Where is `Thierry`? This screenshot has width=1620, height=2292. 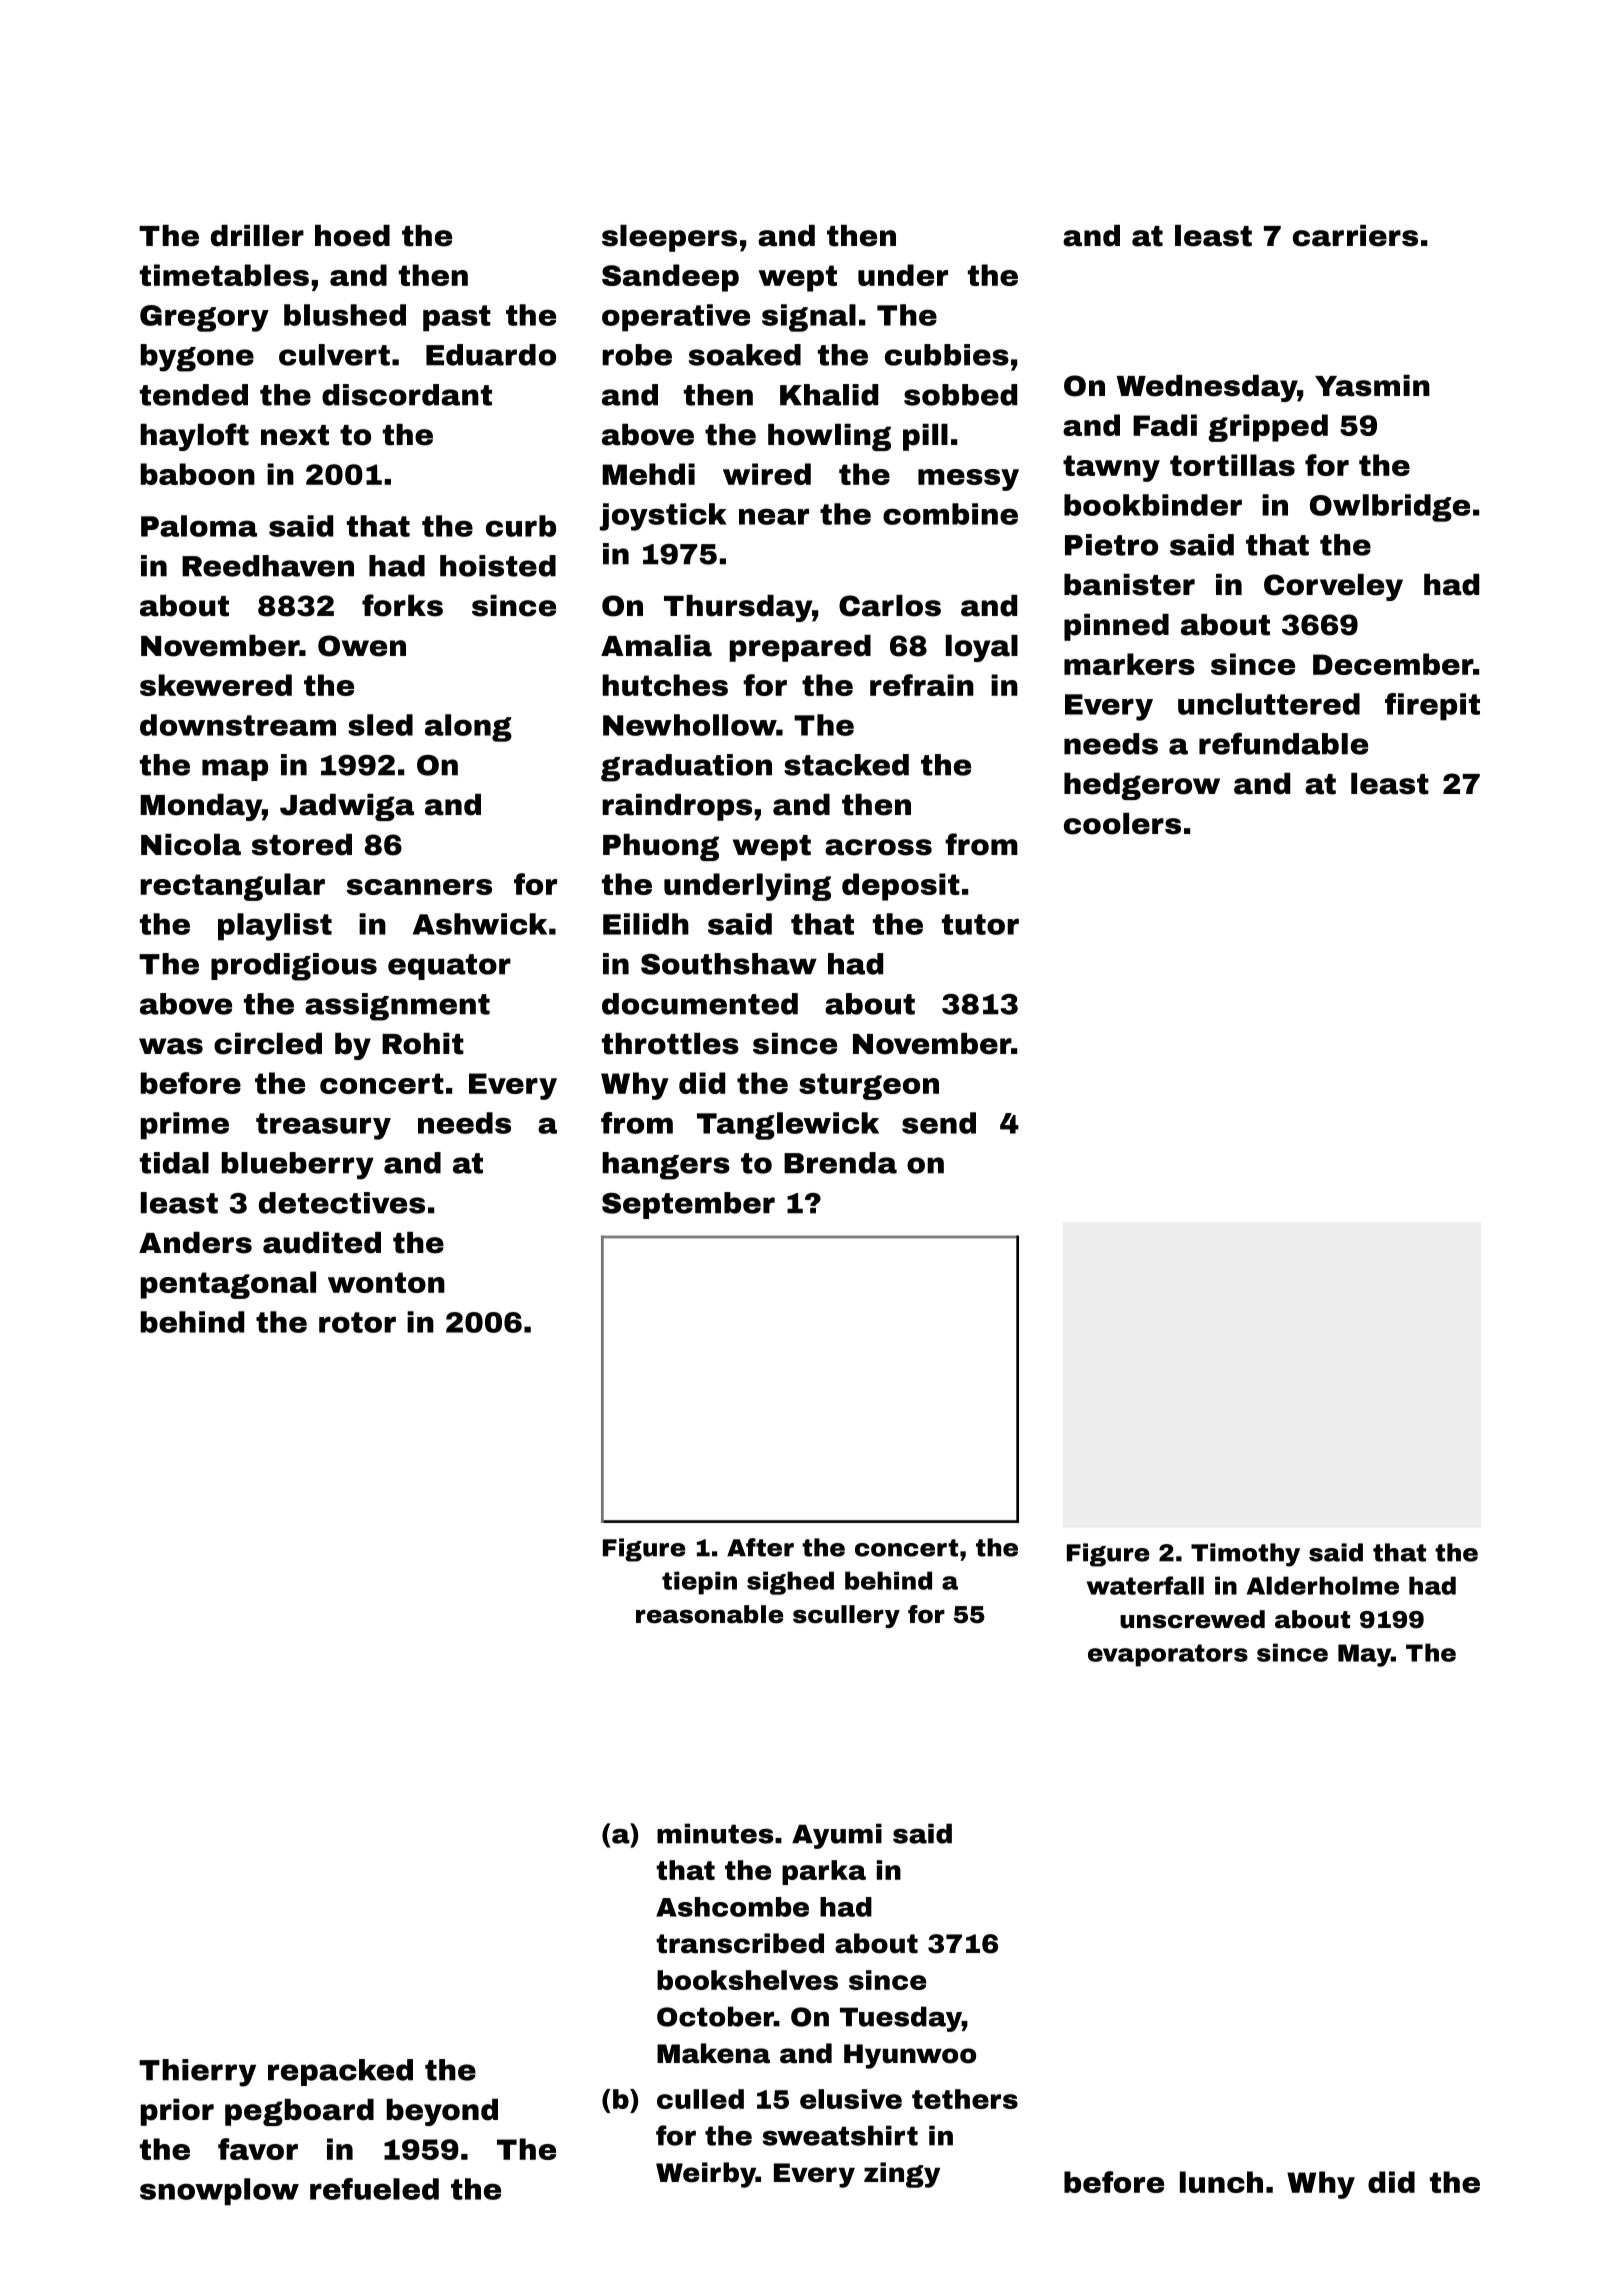 Thierry is located at coordinates (197, 2073).
